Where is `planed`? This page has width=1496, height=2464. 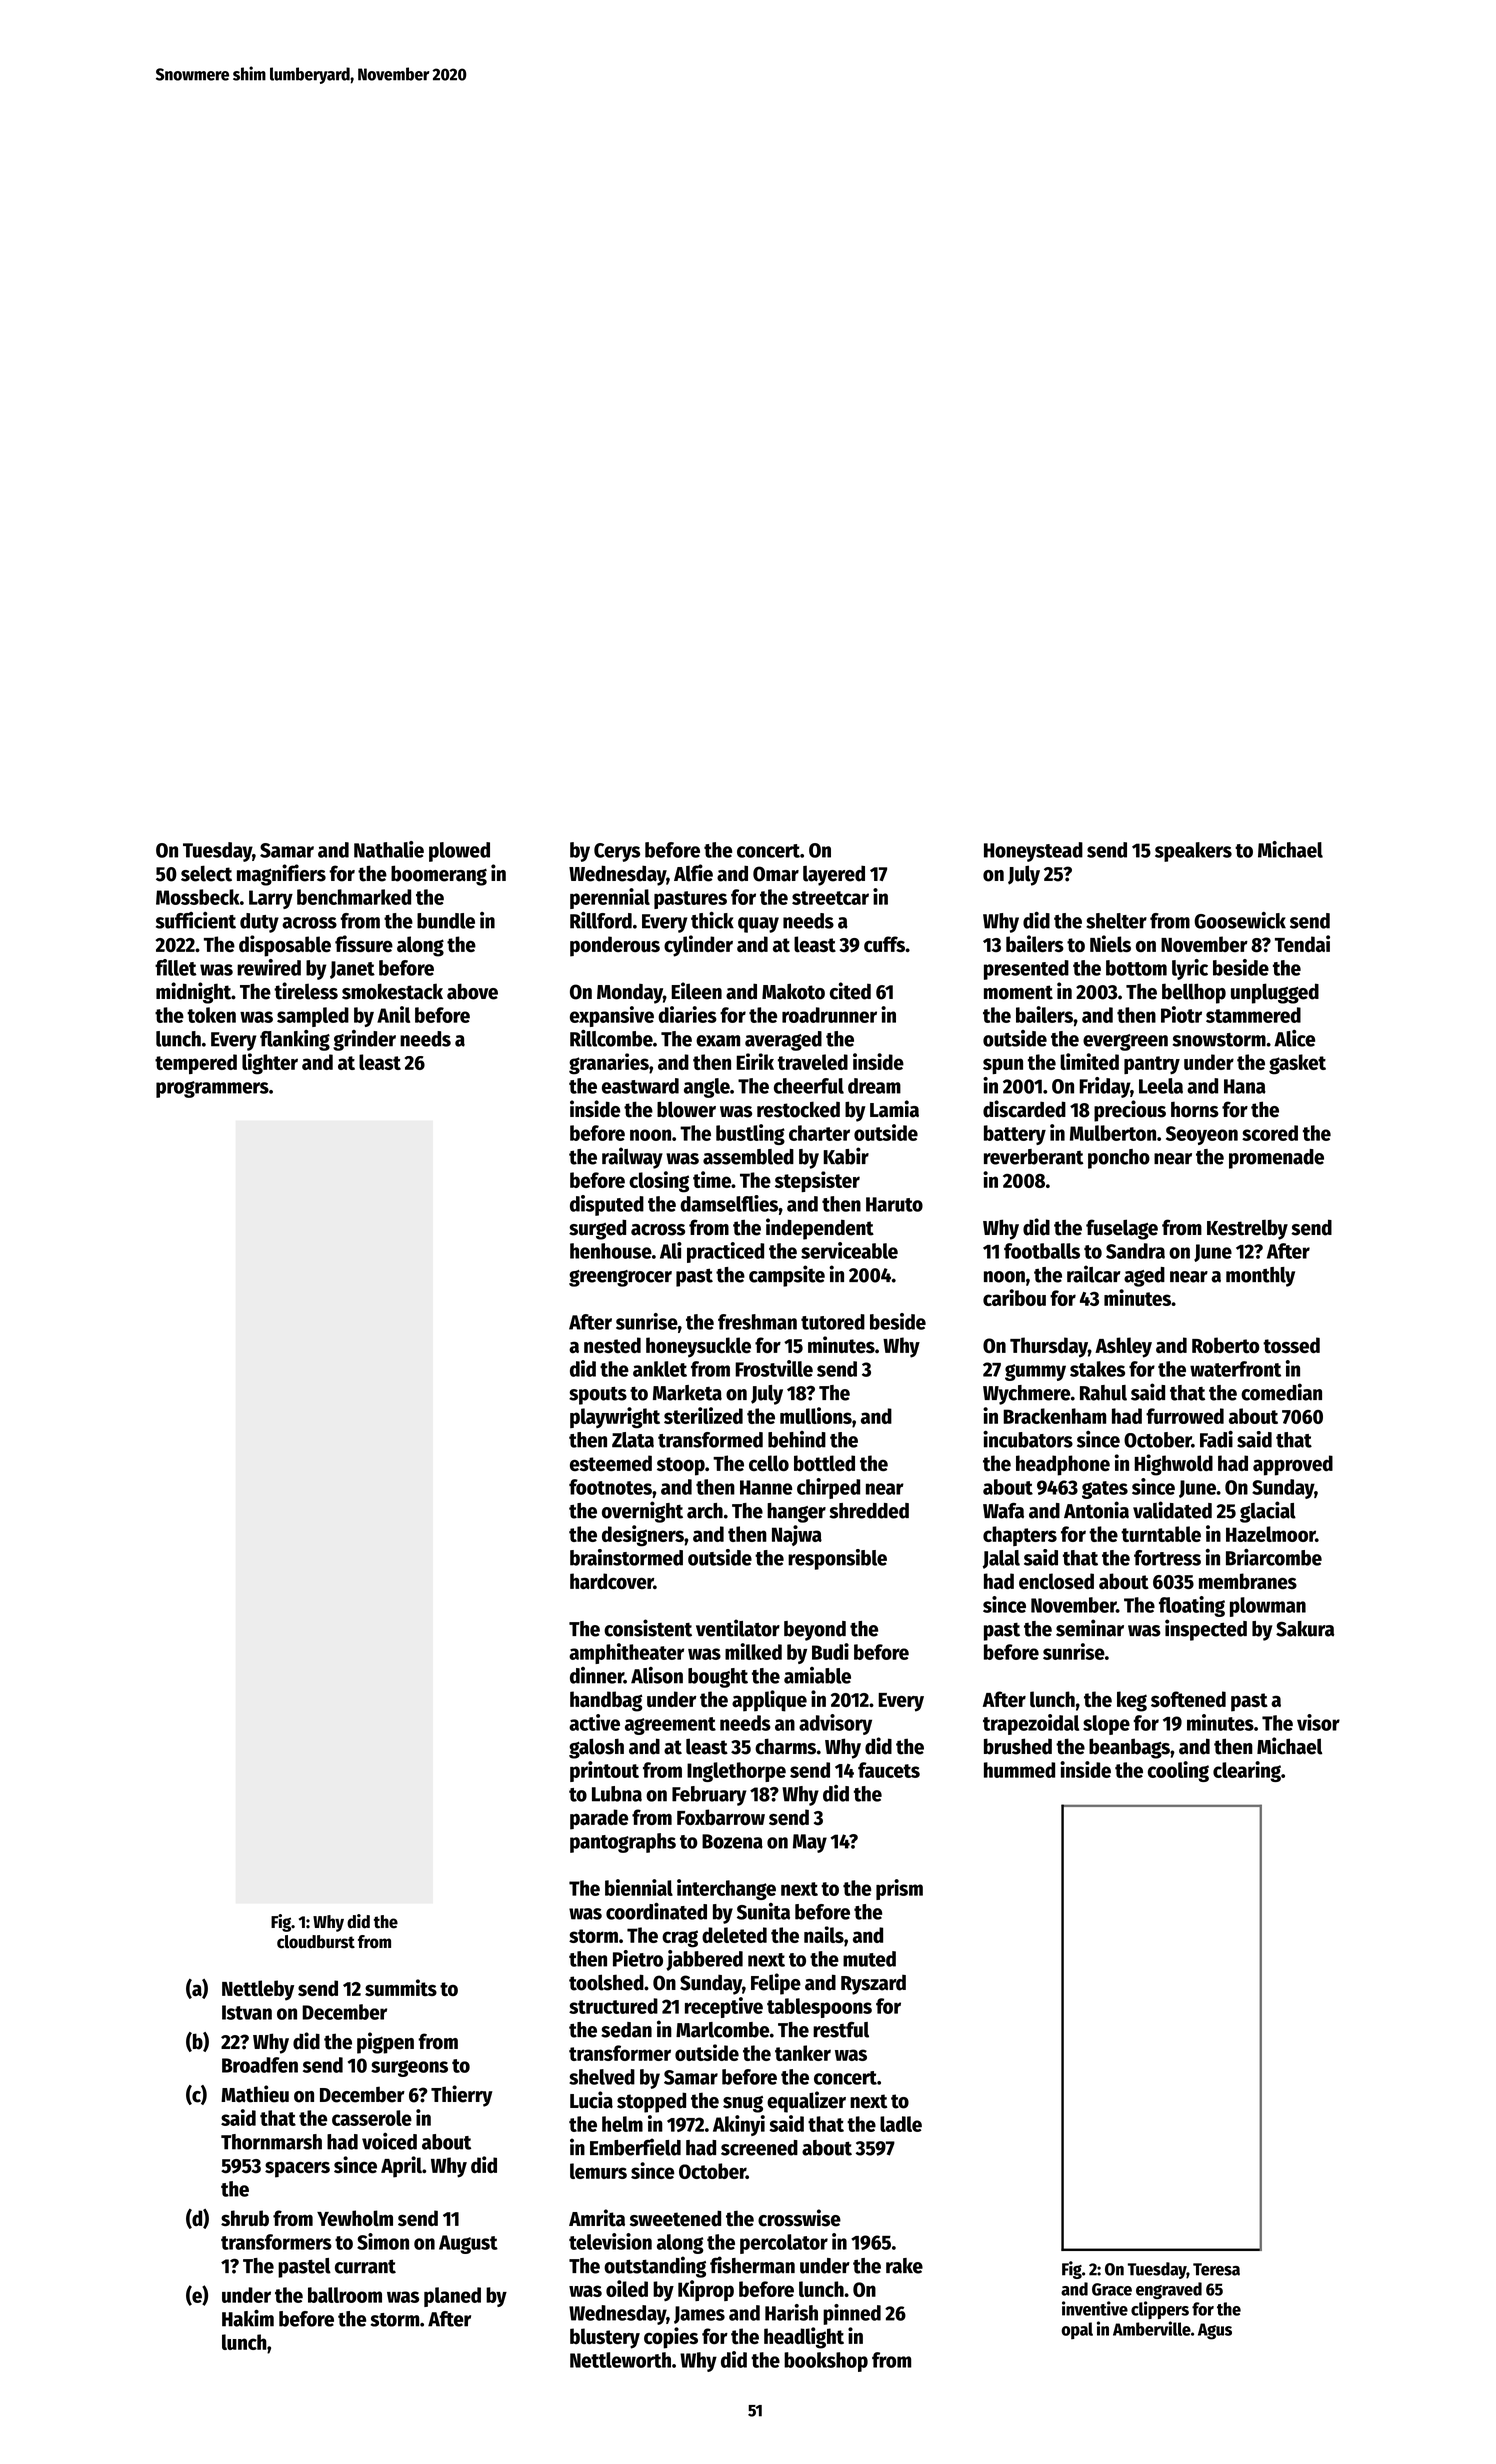
planed is located at coordinates (452, 2297).
